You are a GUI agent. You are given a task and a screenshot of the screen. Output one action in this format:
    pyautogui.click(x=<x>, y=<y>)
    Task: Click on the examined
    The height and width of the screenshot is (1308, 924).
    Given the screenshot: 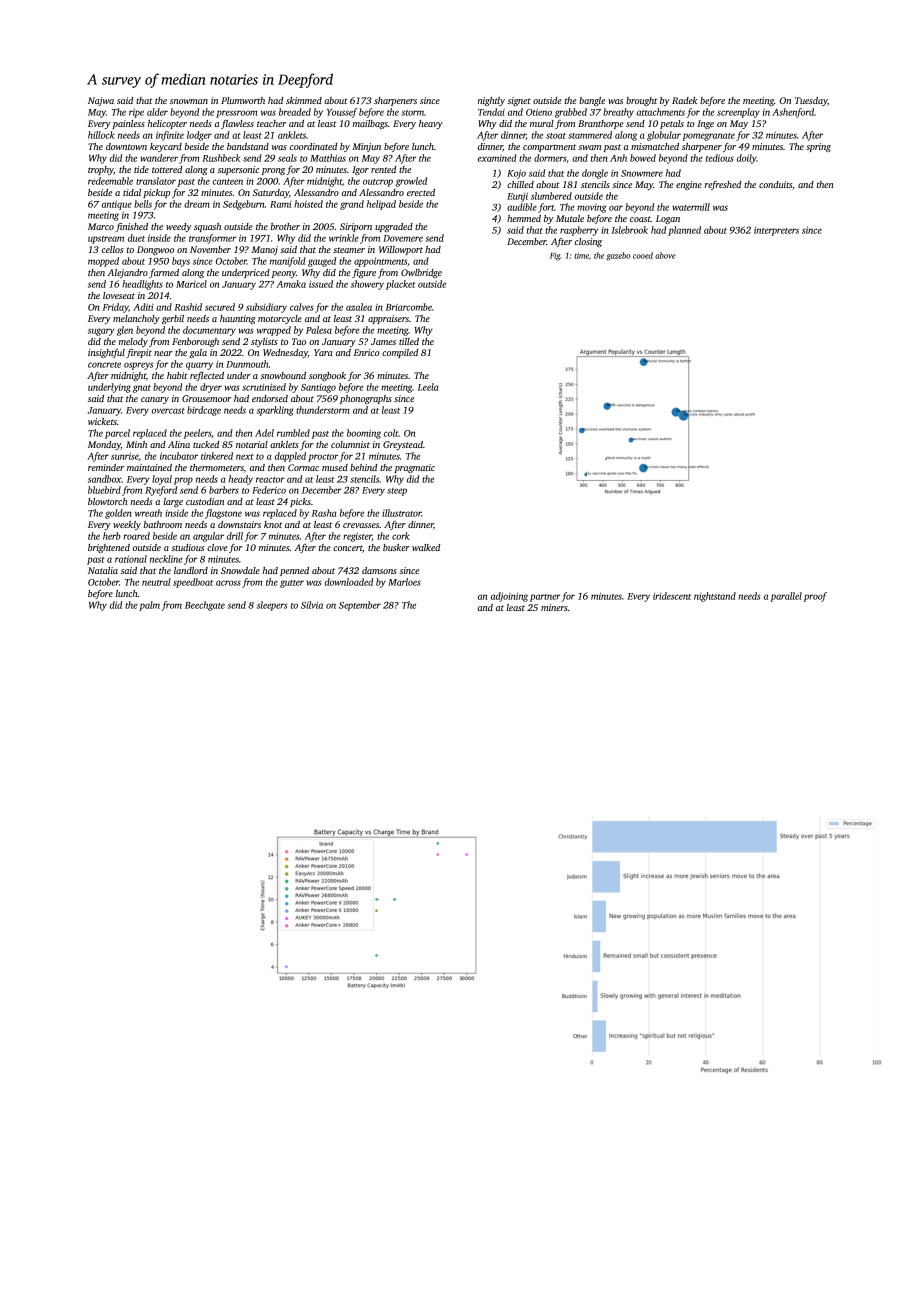 What is the action you would take?
    pyautogui.click(x=497, y=158)
